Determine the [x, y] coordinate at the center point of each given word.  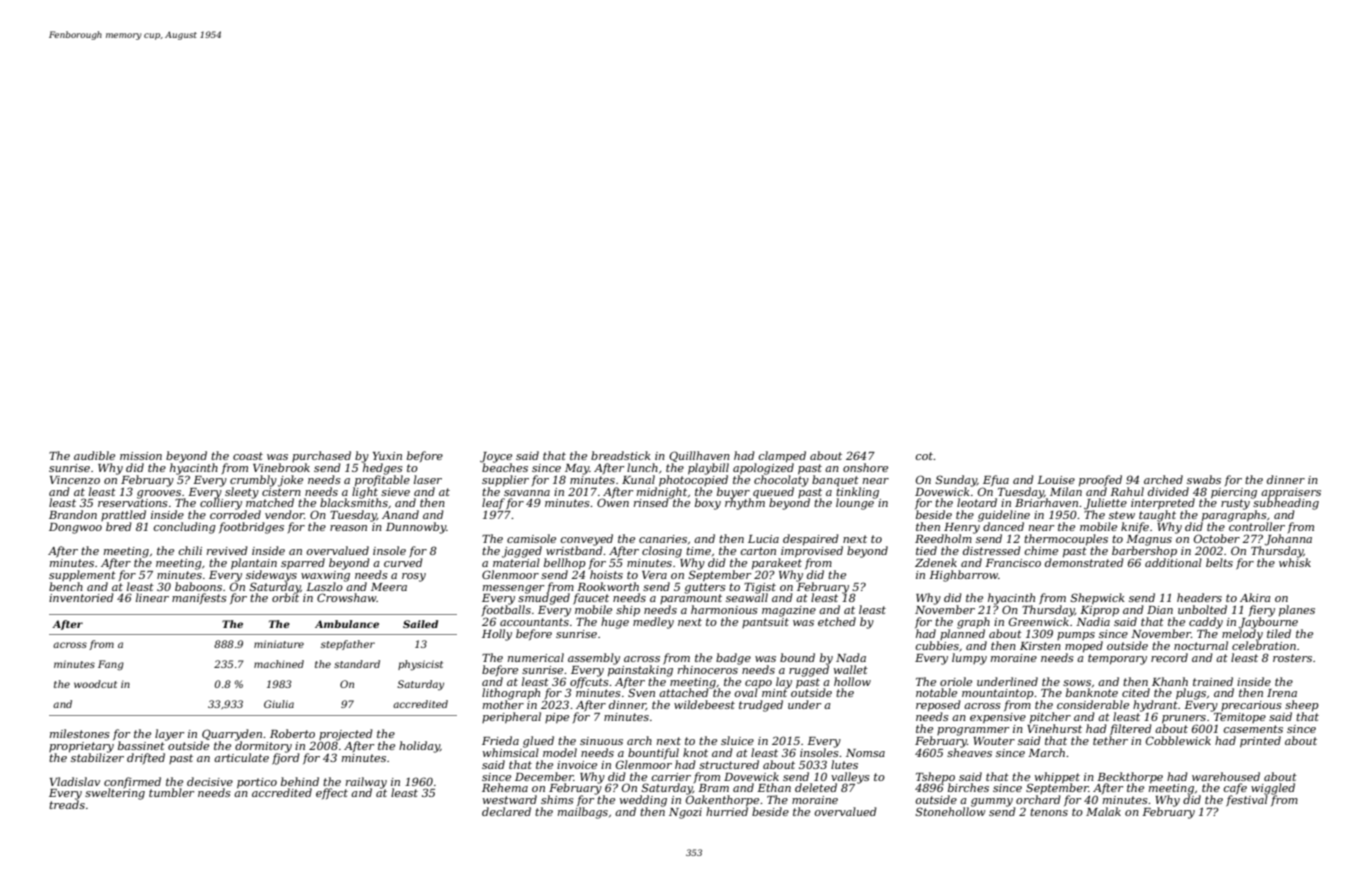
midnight [662, 493]
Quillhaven [699, 456]
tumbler [171, 792]
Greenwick [1039, 621]
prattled [123, 515]
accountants [534, 622]
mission [141, 456]
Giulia [279, 704]
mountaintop [998, 694]
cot [924, 456]
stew [1122, 515]
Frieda [500, 740]
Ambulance [347, 624]
